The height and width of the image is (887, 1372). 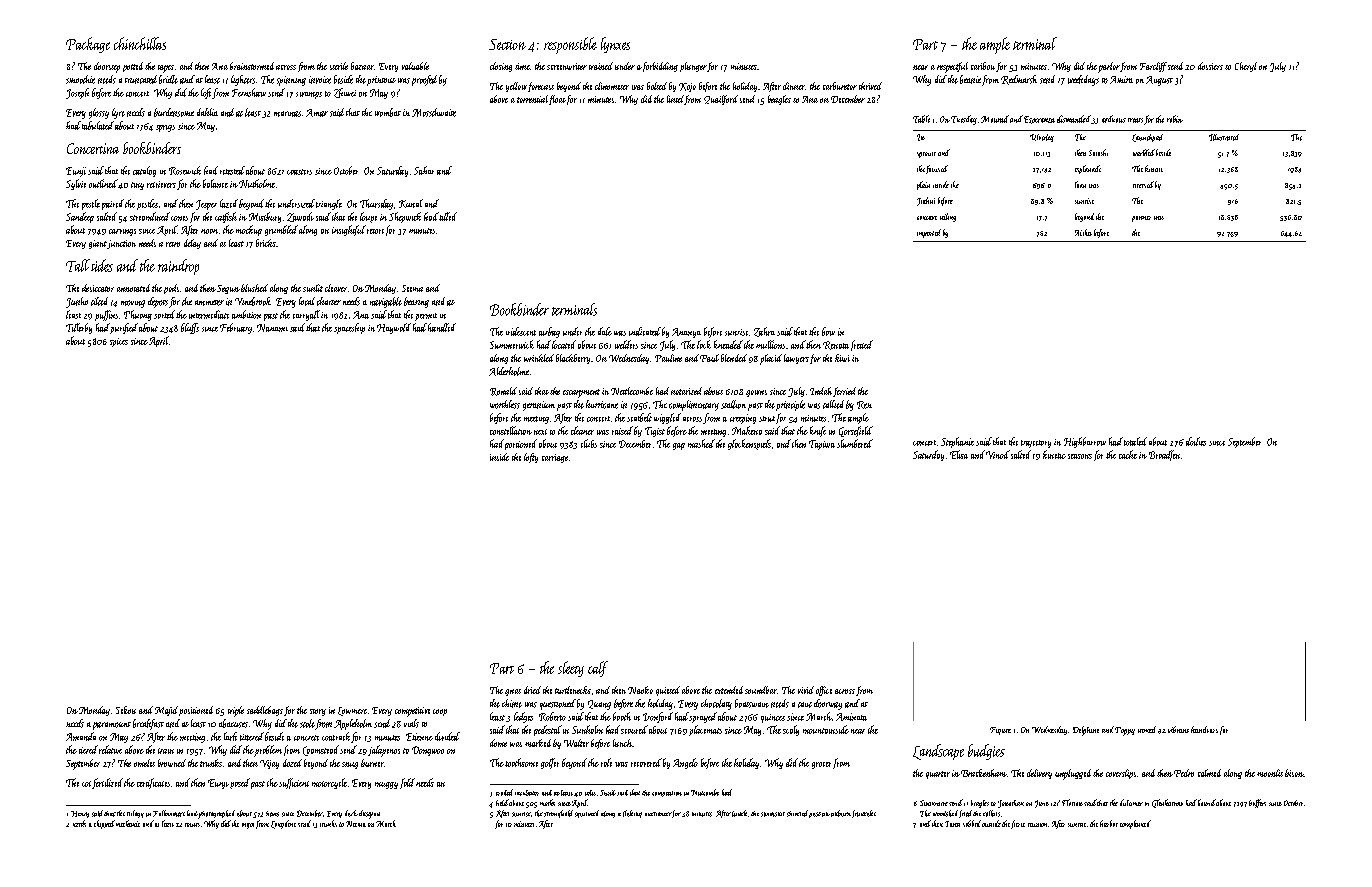 What do you see at coordinates (98, 125) in the image?
I see `tabulated` at bounding box center [98, 125].
